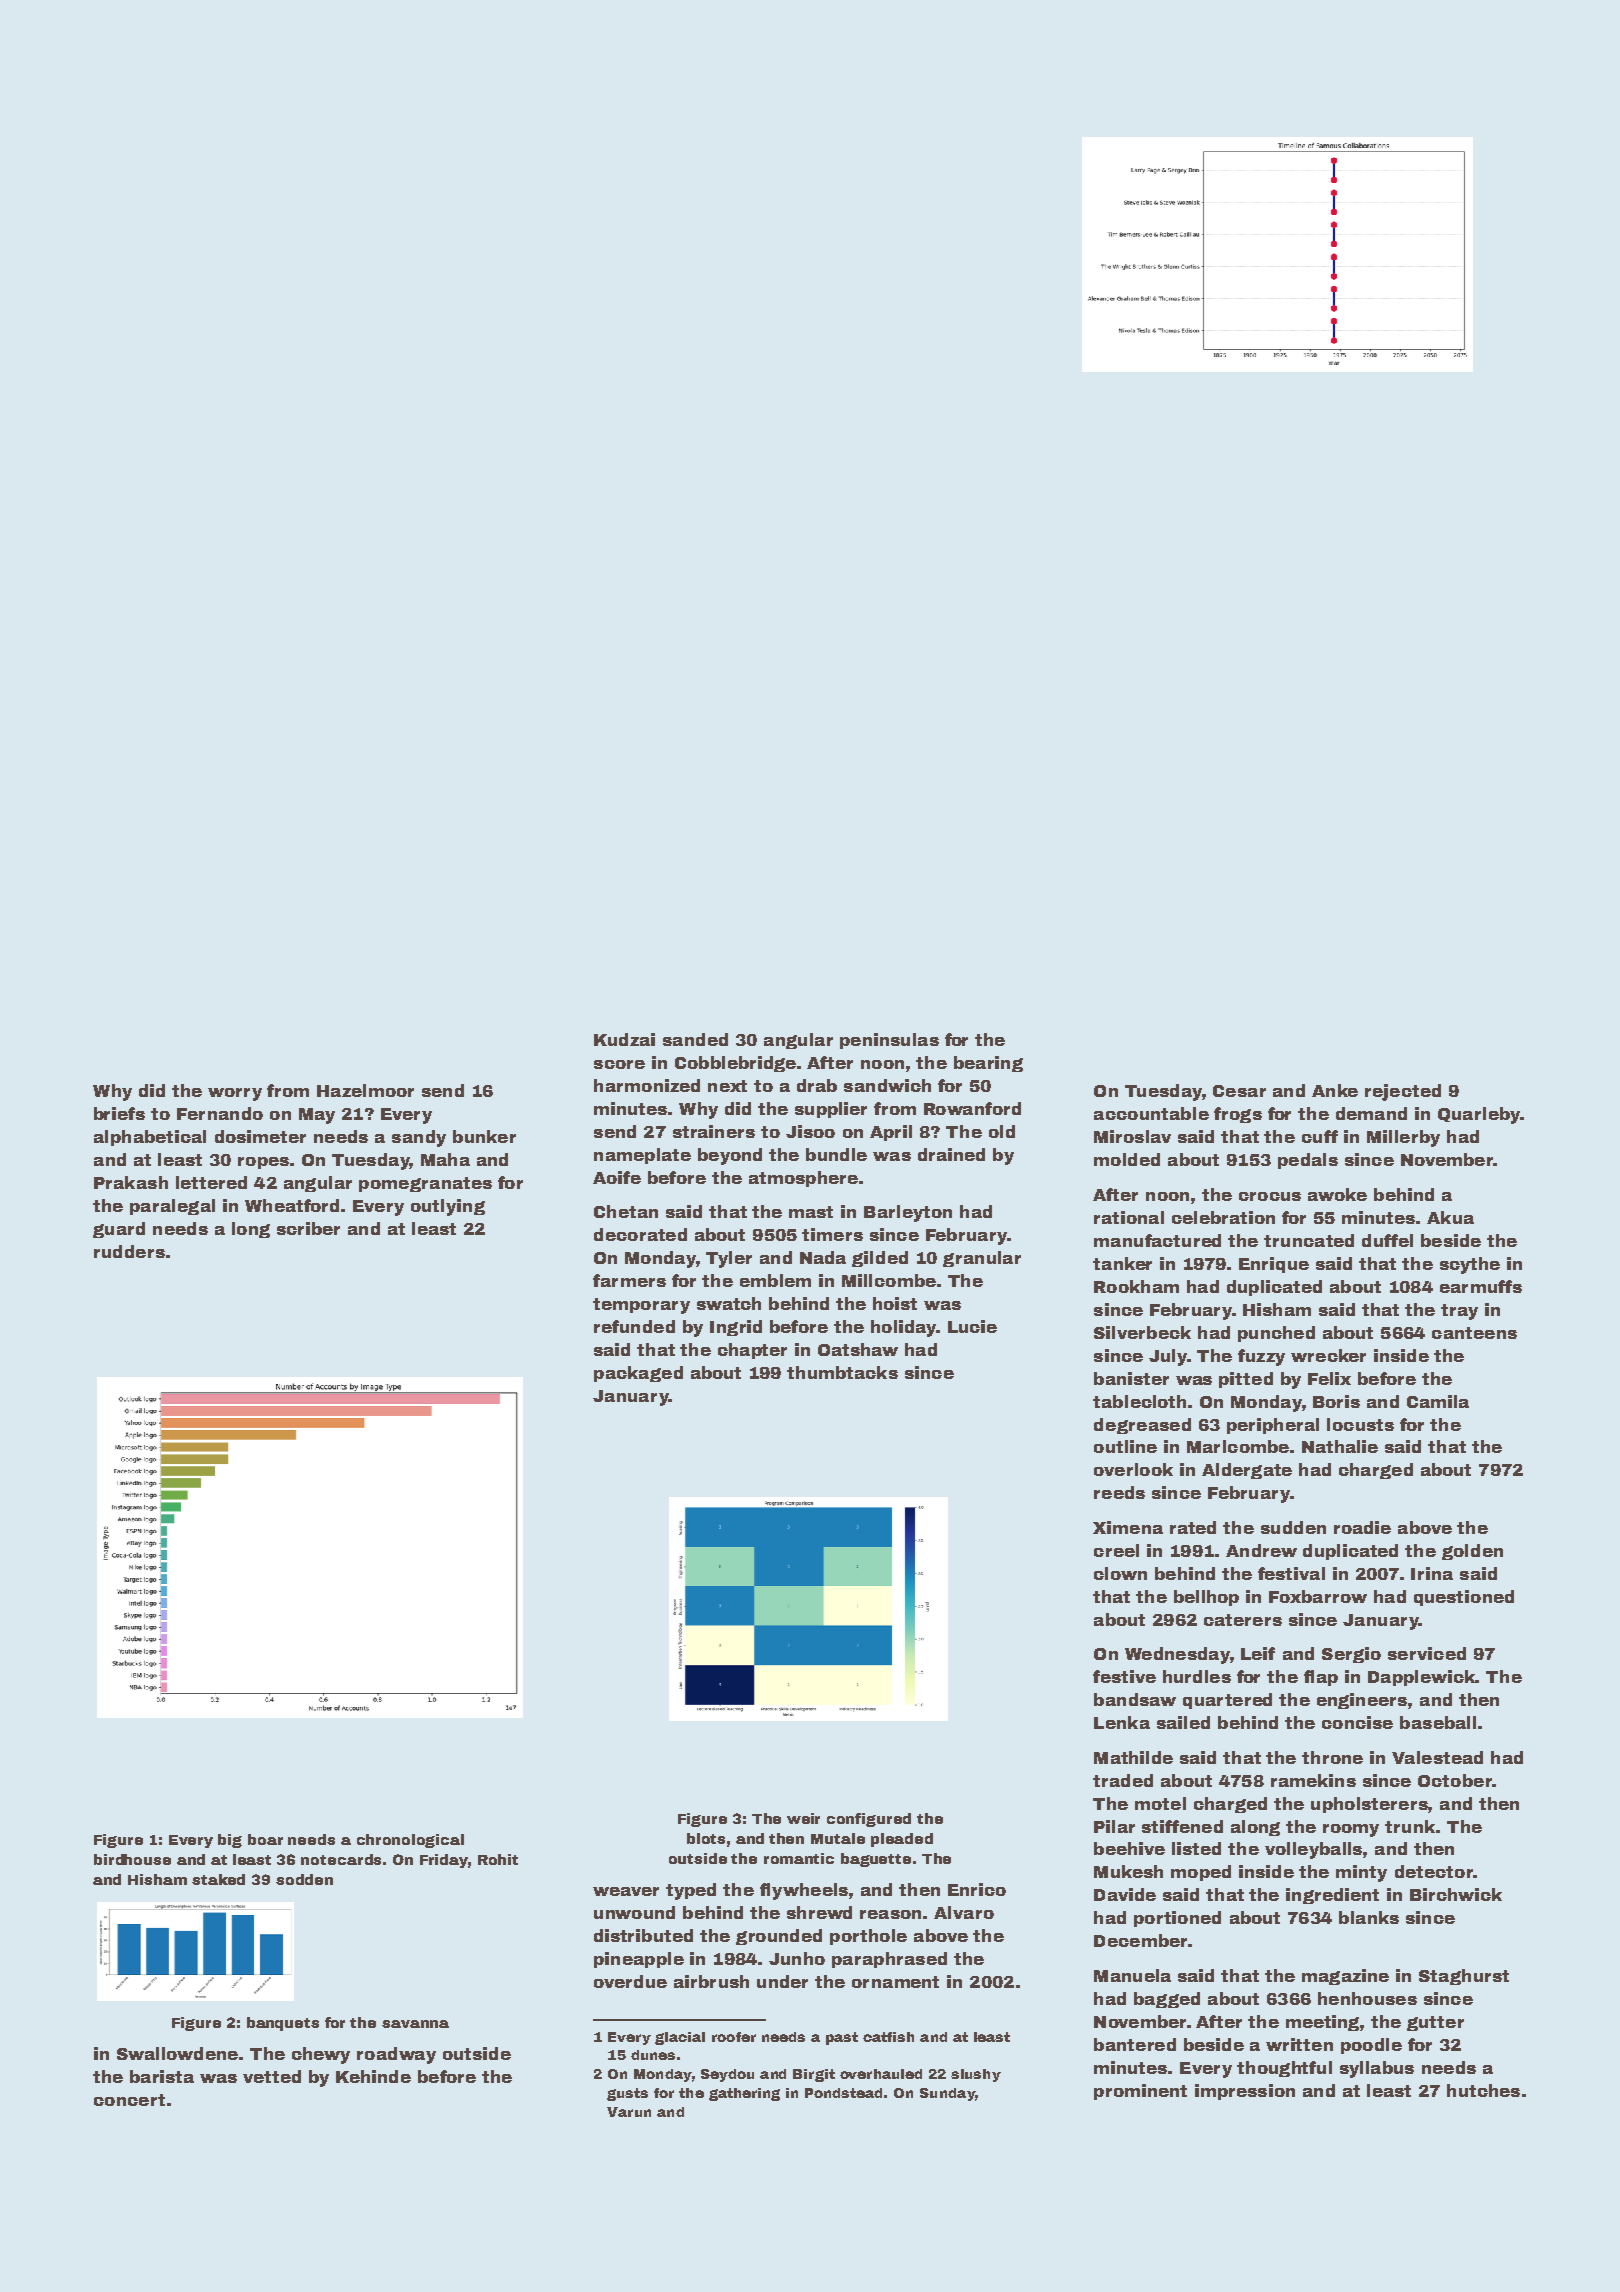 The image size is (1620, 2292). Describe the element at coordinates (365, 1090) in the screenshot. I see `Hazelmoor` at that location.
